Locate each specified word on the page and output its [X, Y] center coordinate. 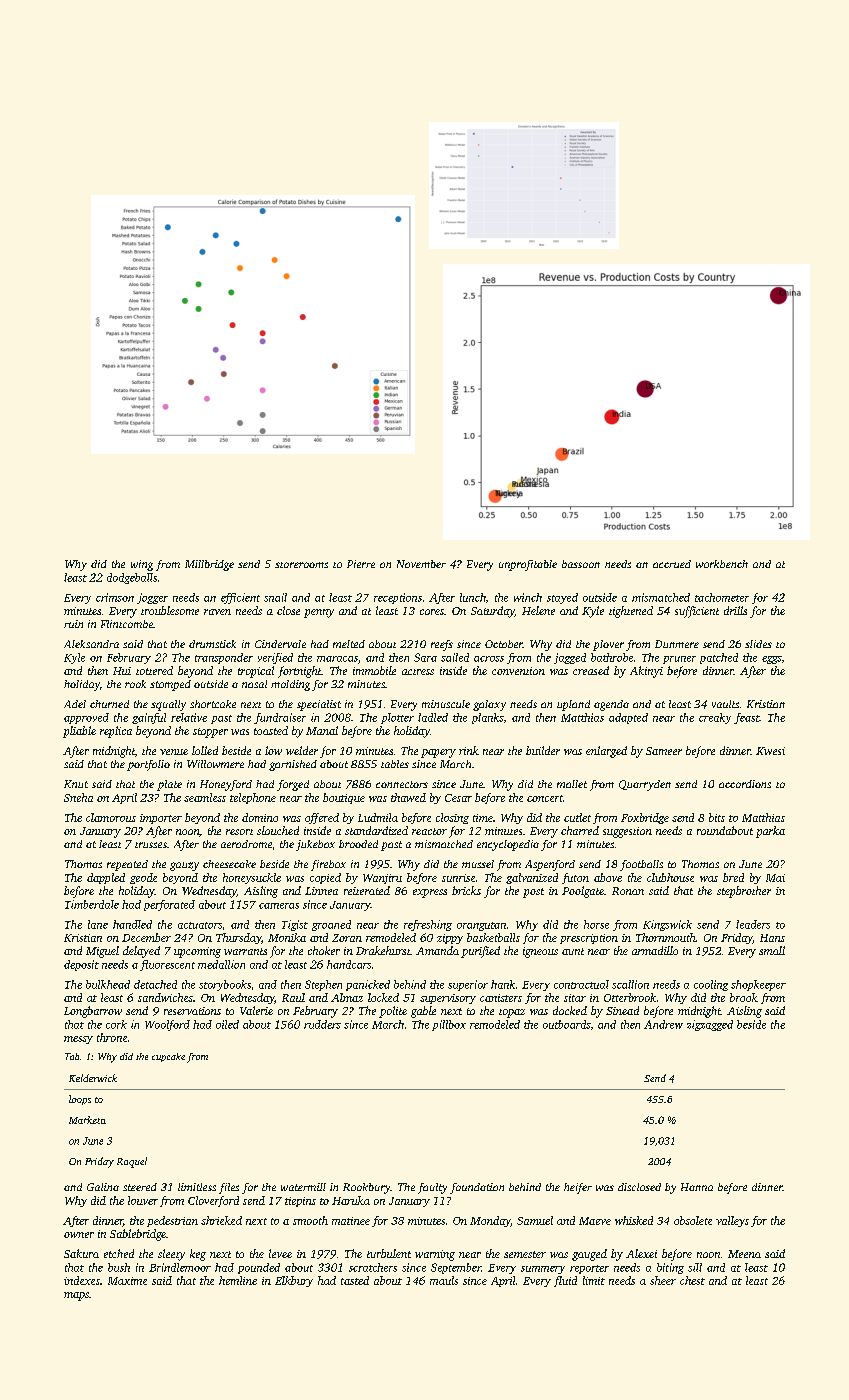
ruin [73, 624]
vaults [725, 704]
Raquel [132, 1162]
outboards [566, 1024]
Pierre [361, 564]
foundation [477, 1188]
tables [395, 764]
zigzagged [710, 1025]
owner [79, 1235]
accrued [672, 564]
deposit [81, 965]
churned [109, 704]
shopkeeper [758, 985]
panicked [368, 985]
